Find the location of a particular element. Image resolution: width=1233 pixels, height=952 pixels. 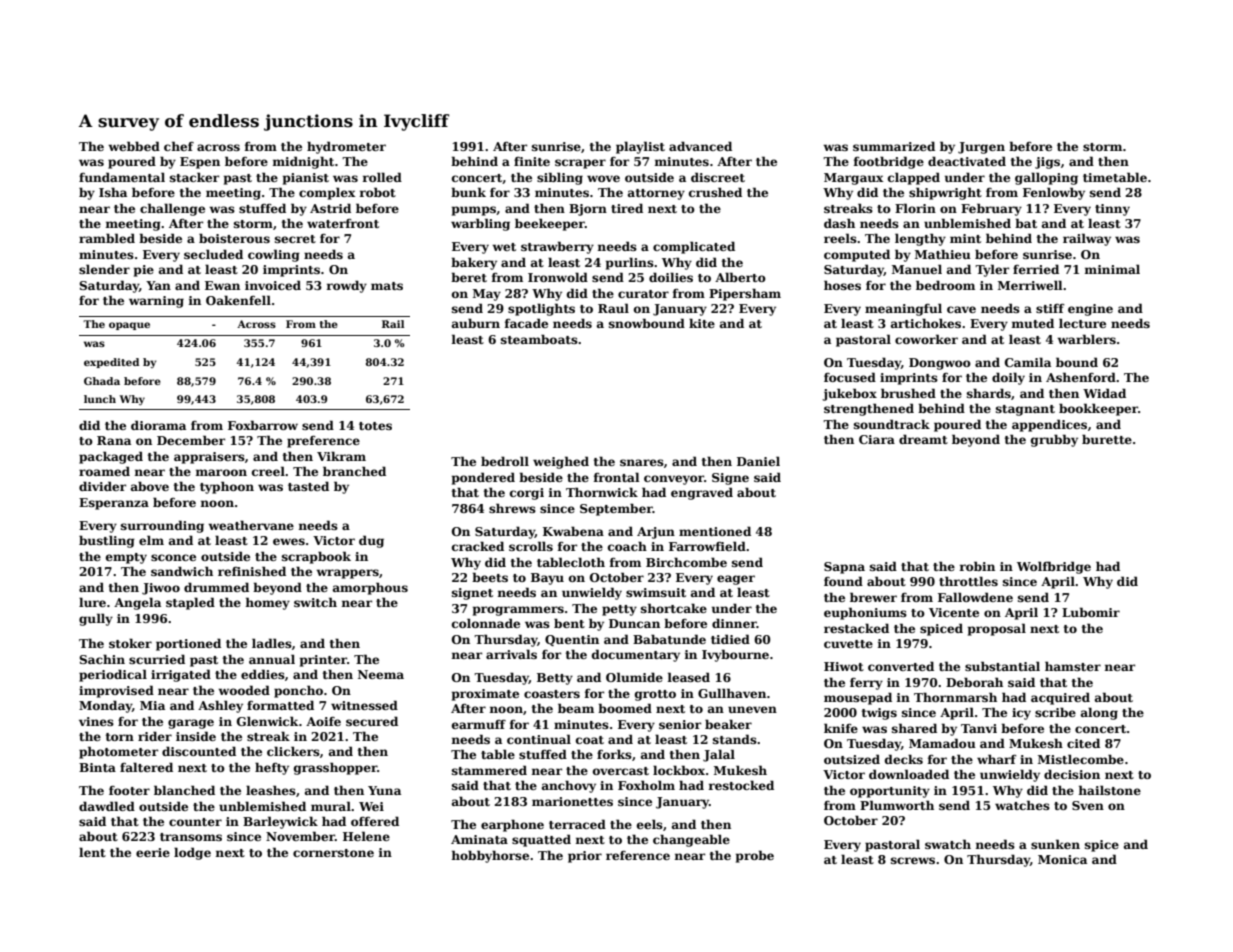

Astrid is located at coordinates (330, 208).
